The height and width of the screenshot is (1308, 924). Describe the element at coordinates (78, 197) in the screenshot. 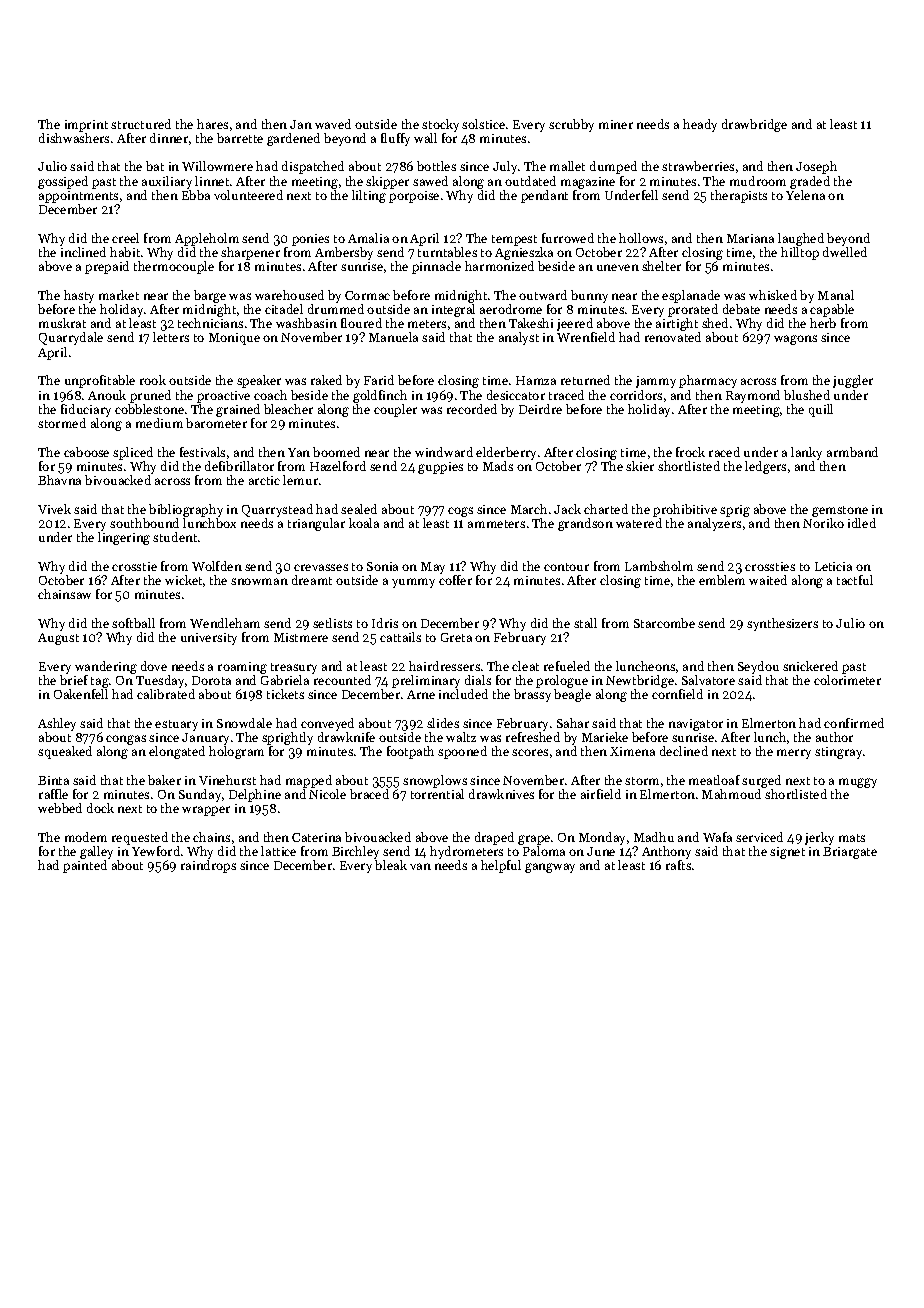

I see `appointments` at that location.
